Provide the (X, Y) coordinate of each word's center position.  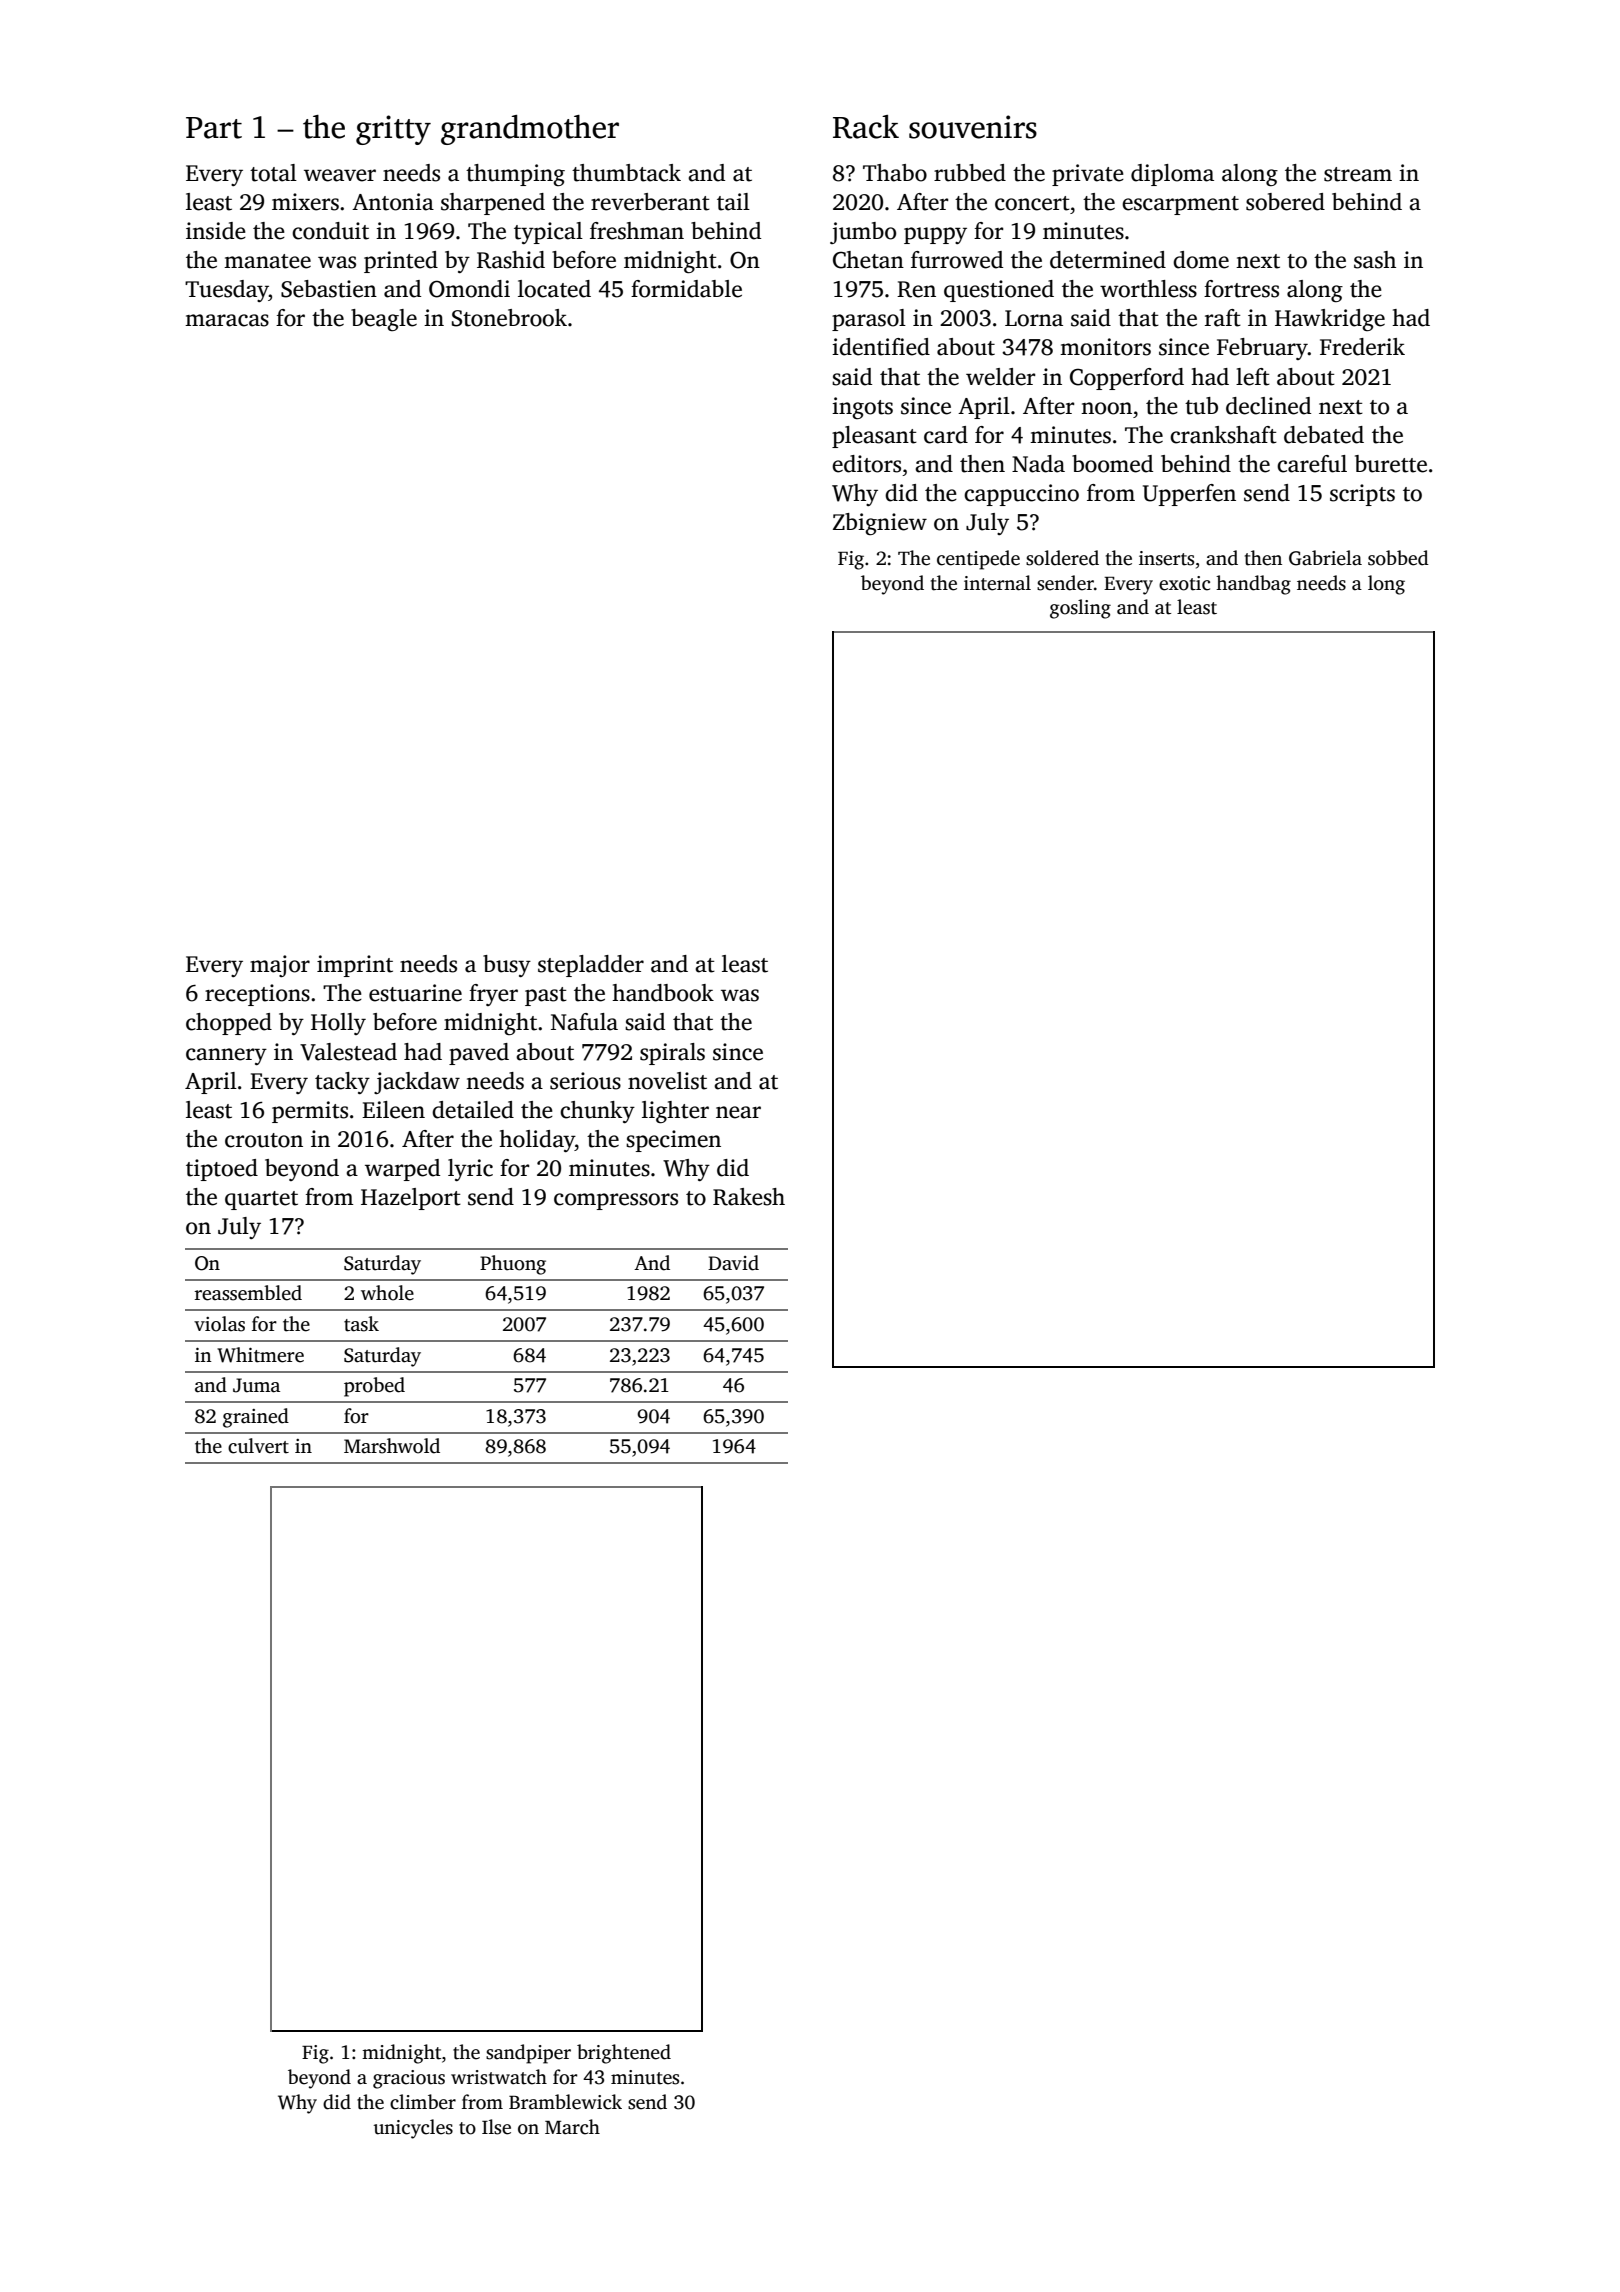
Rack (866, 127)
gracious (409, 2079)
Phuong (513, 1265)
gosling (1080, 609)
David (733, 1263)
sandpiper (528, 2054)
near (738, 1112)
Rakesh (749, 1197)
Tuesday (227, 291)
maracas (227, 320)
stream (1358, 174)
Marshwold (392, 1446)
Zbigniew (880, 524)
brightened (624, 2054)
